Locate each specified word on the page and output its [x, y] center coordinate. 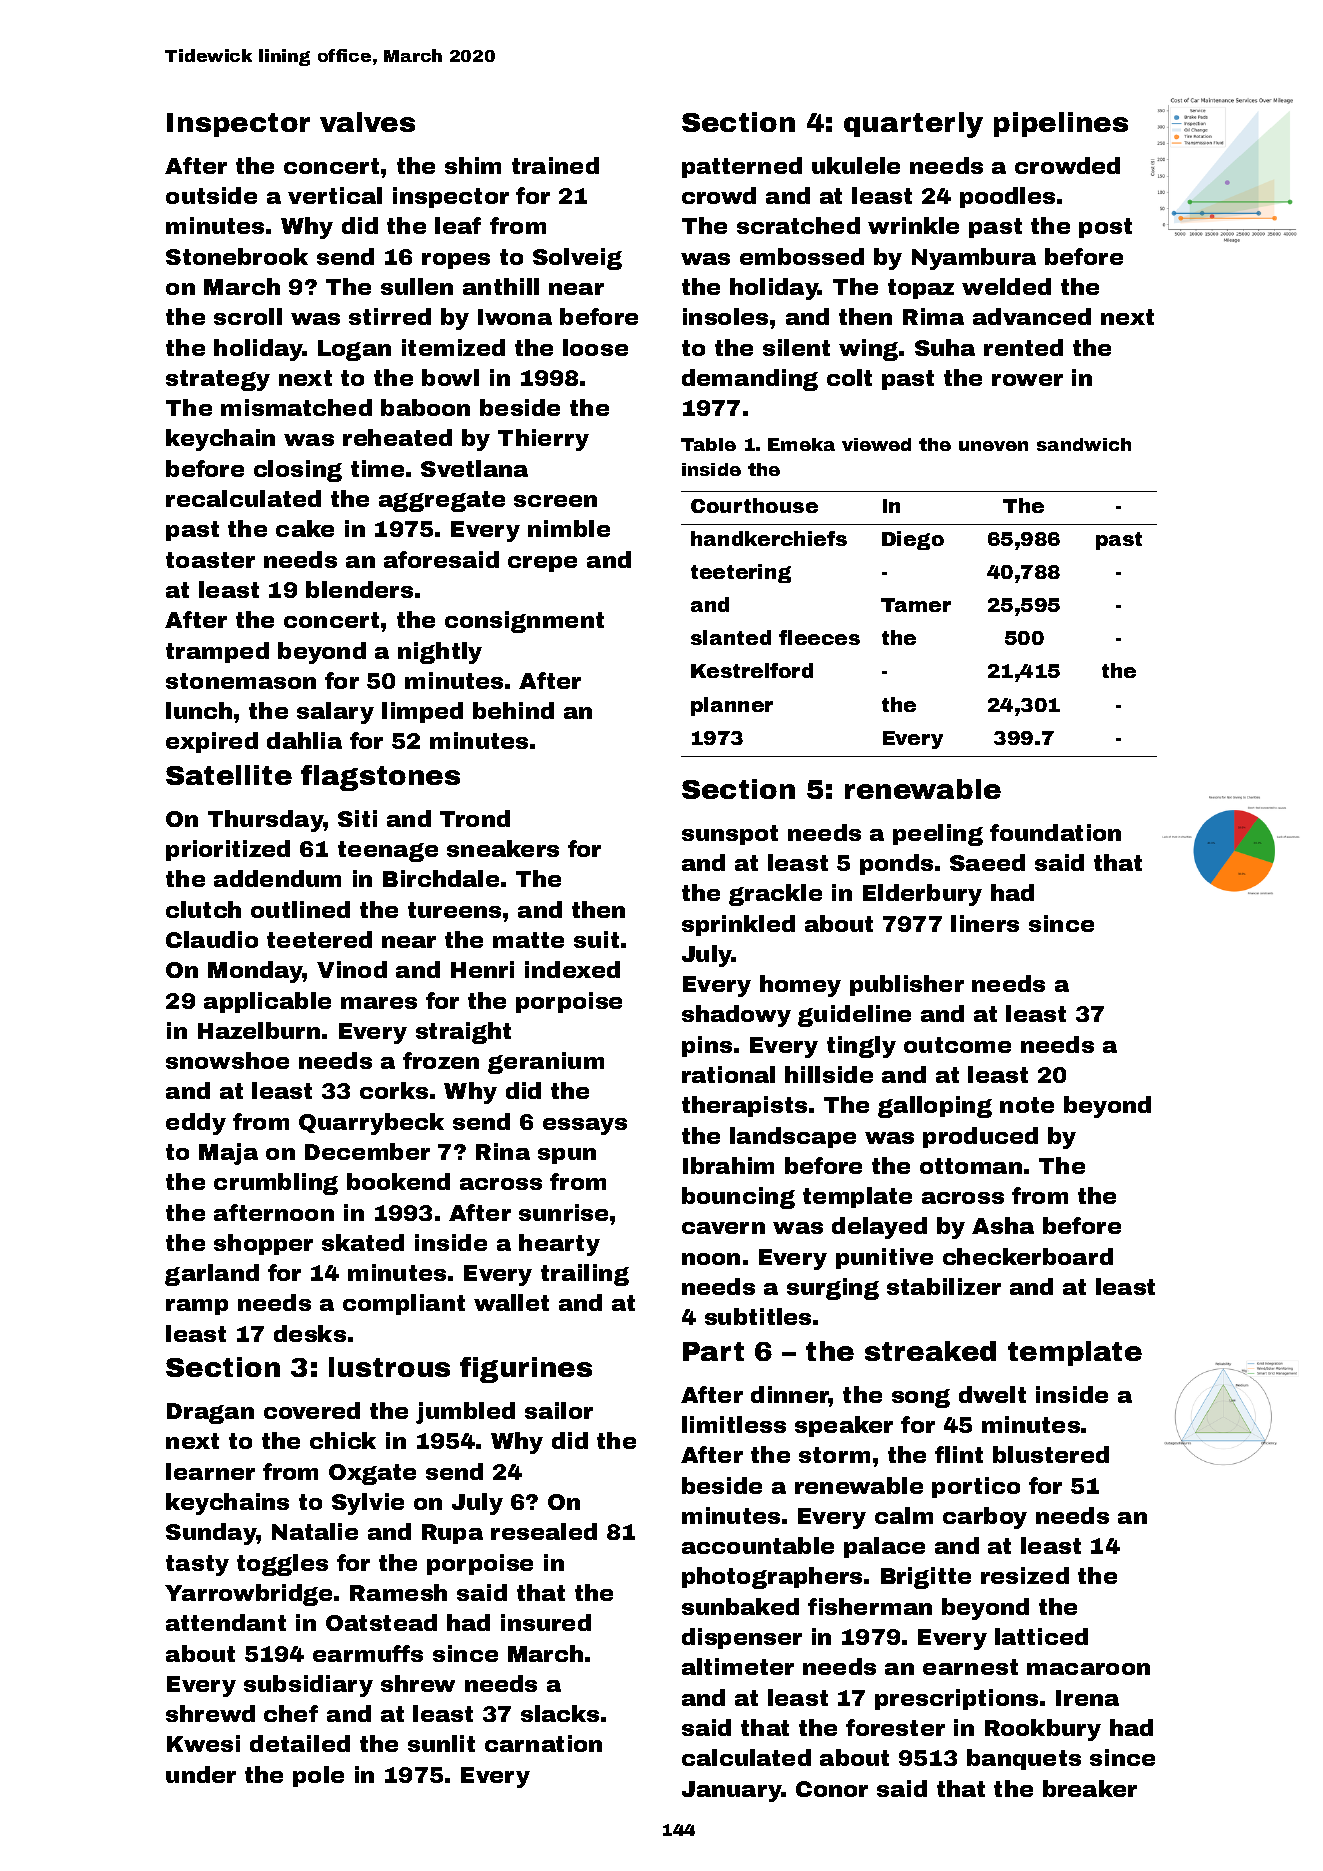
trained [555, 165]
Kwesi [203, 1743]
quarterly [913, 125]
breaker [1090, 1788]
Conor [832, 1789]
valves [367, 122]
